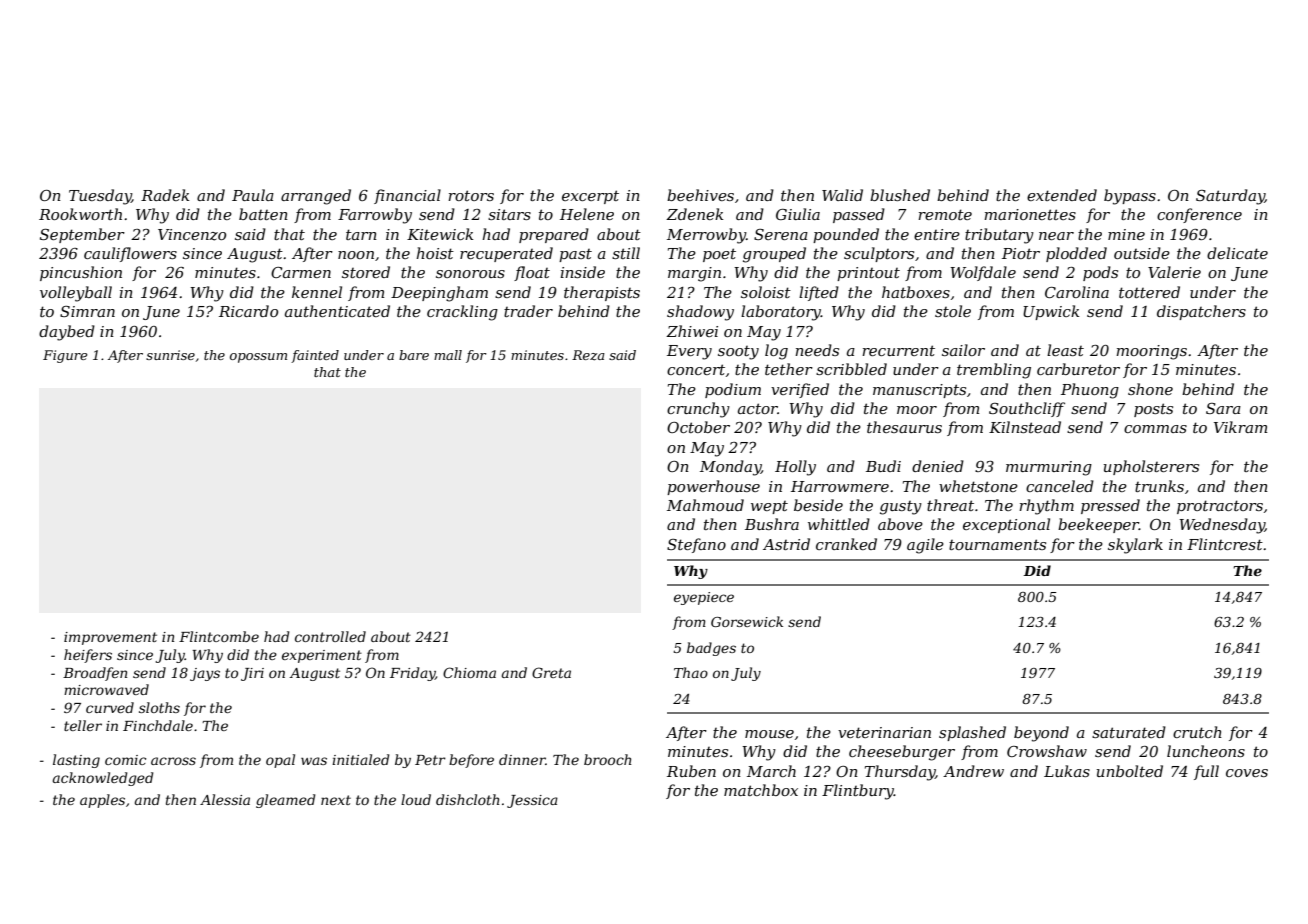  I want to click on Saturday, so click(1230, 197).
